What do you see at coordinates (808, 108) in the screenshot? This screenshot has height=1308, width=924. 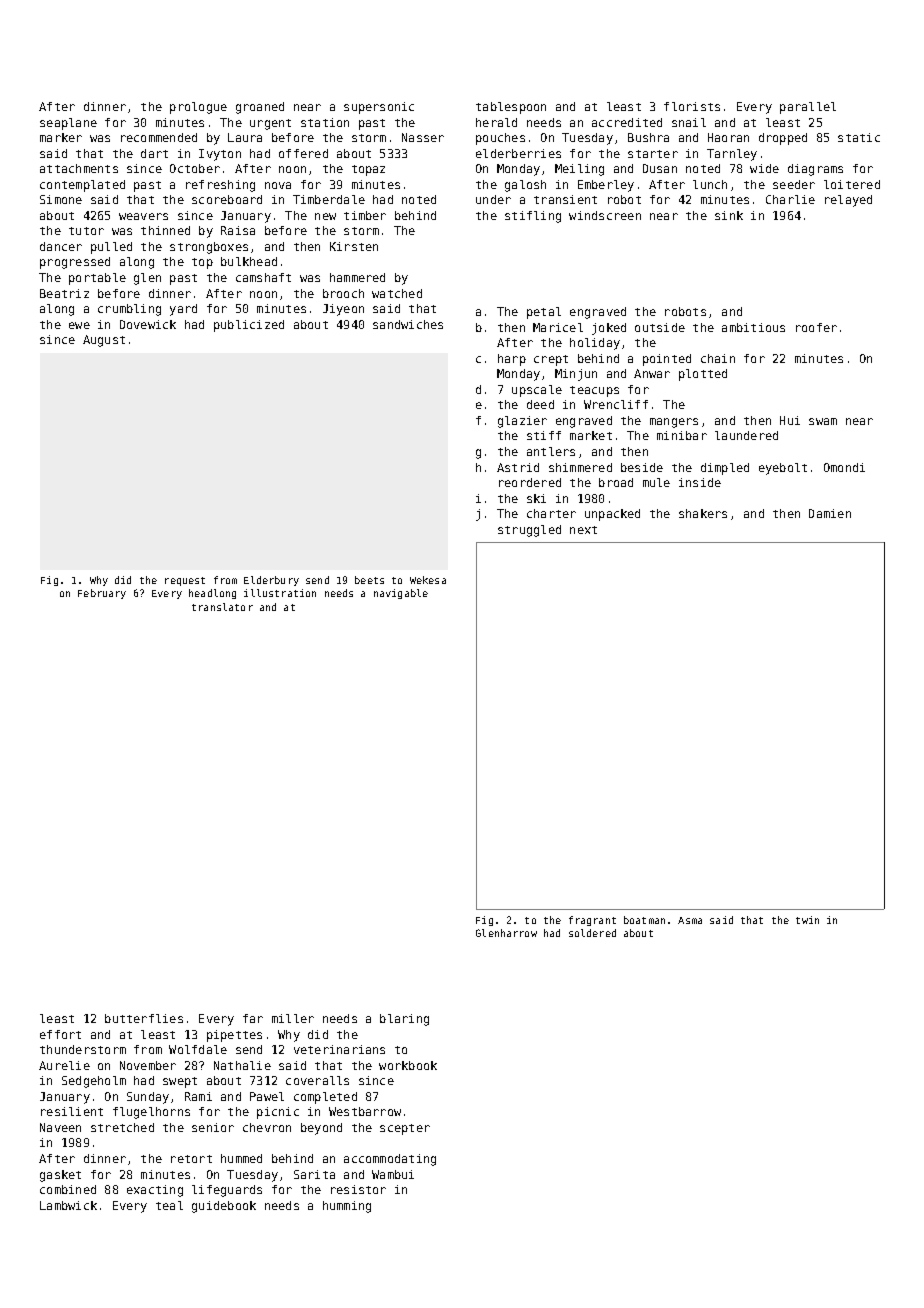 I see `parallel` at bounding box center [808, 108].
